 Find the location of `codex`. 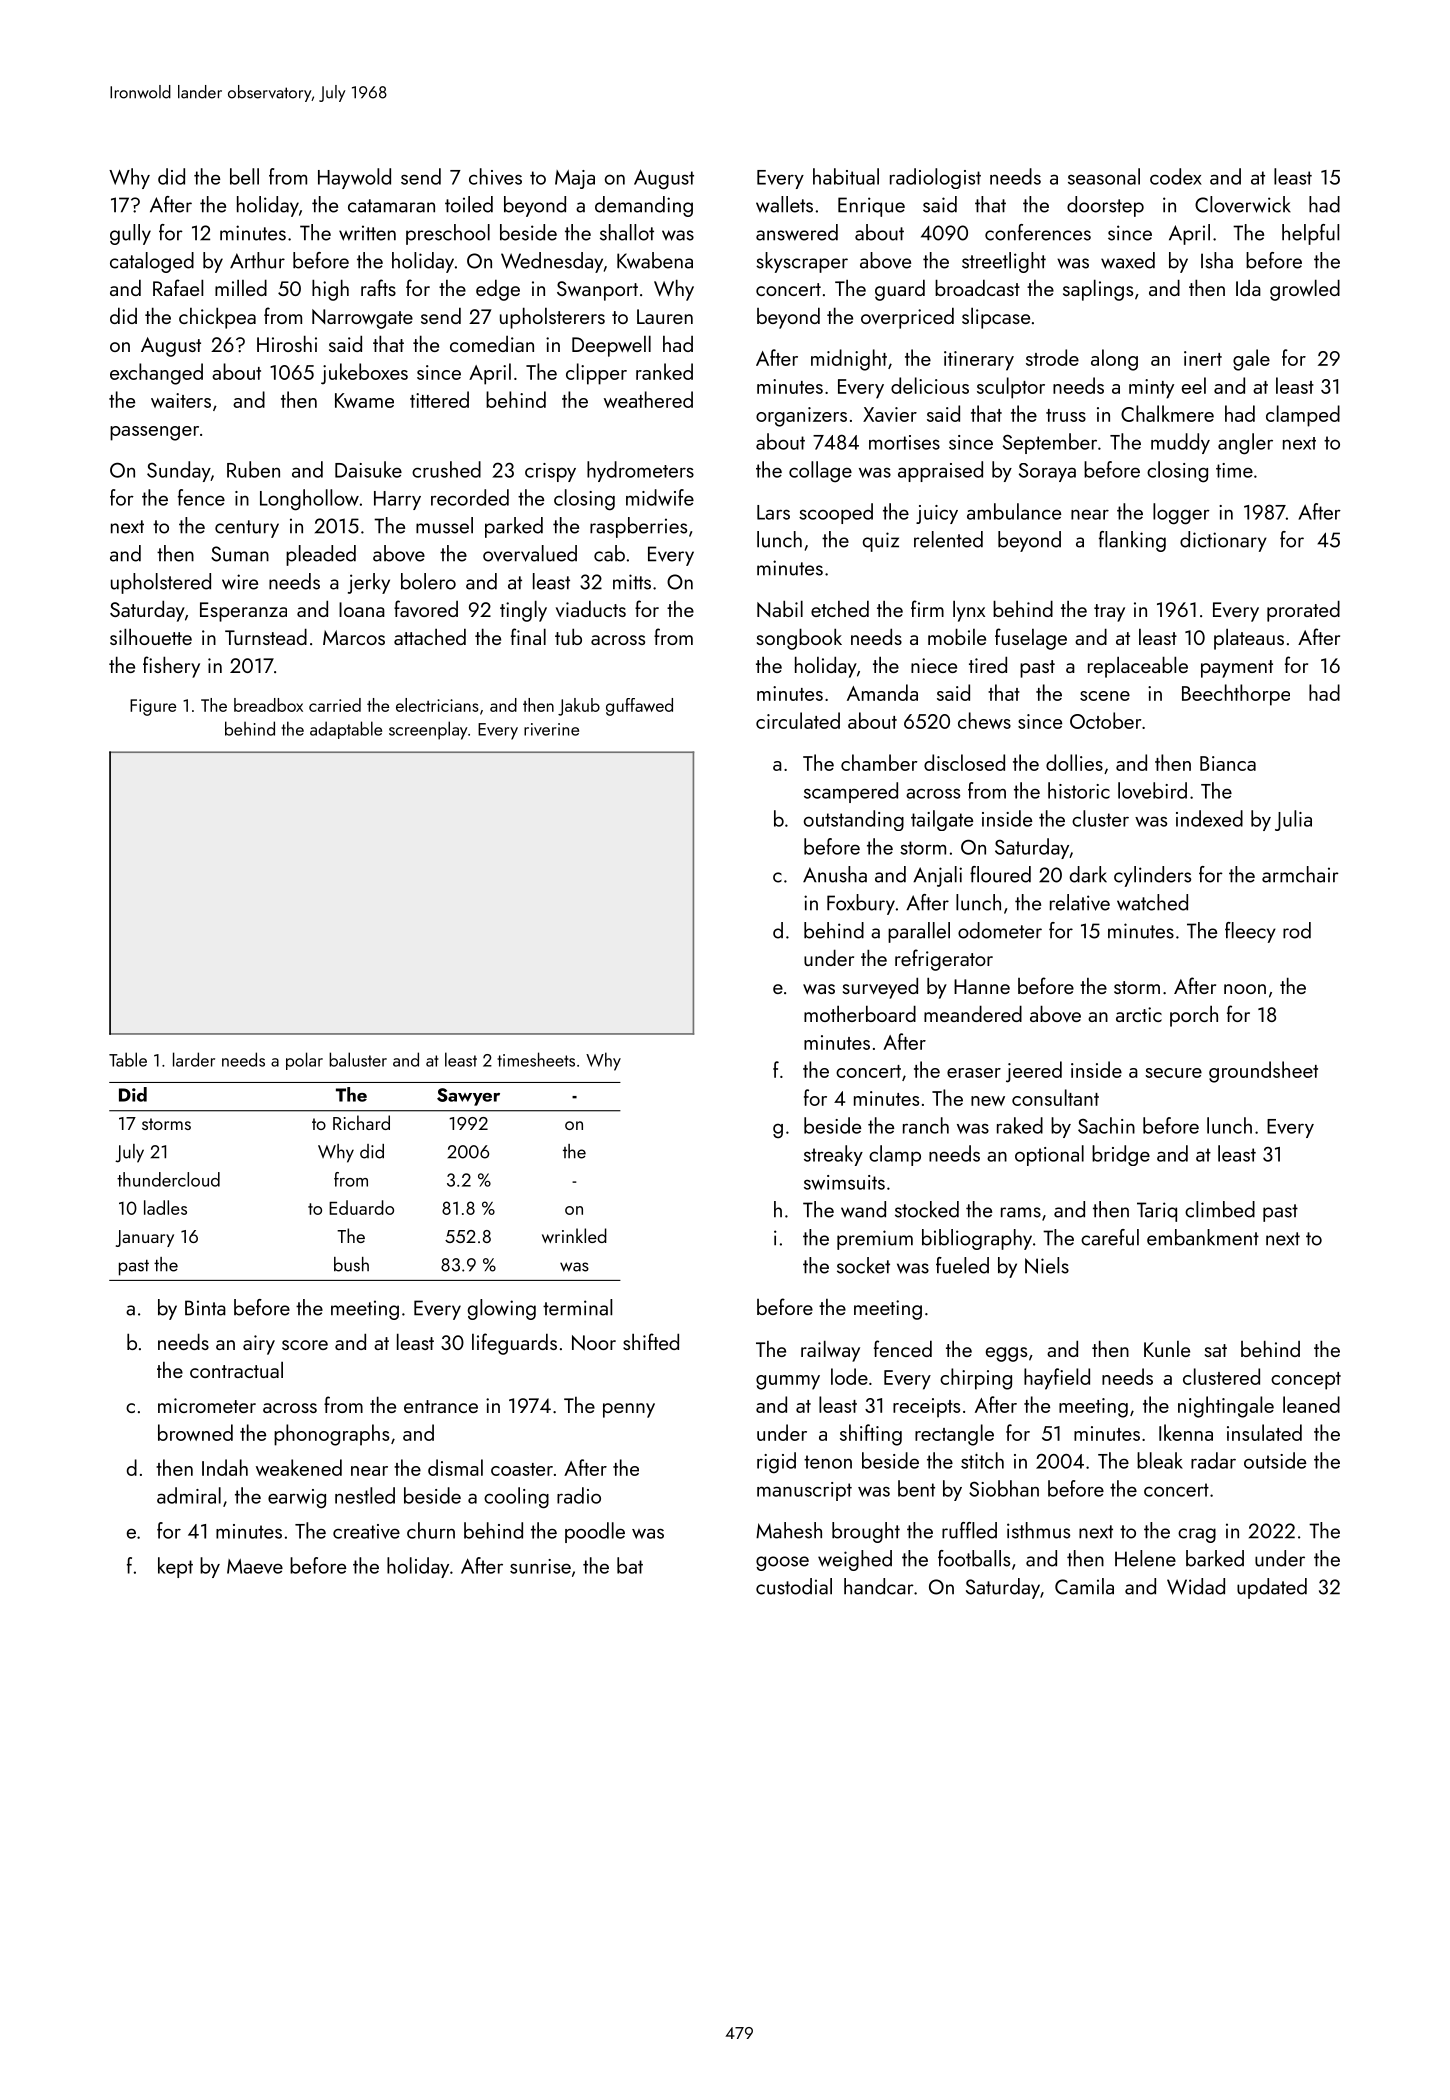

codex is located at coordinates (1176, 176).
